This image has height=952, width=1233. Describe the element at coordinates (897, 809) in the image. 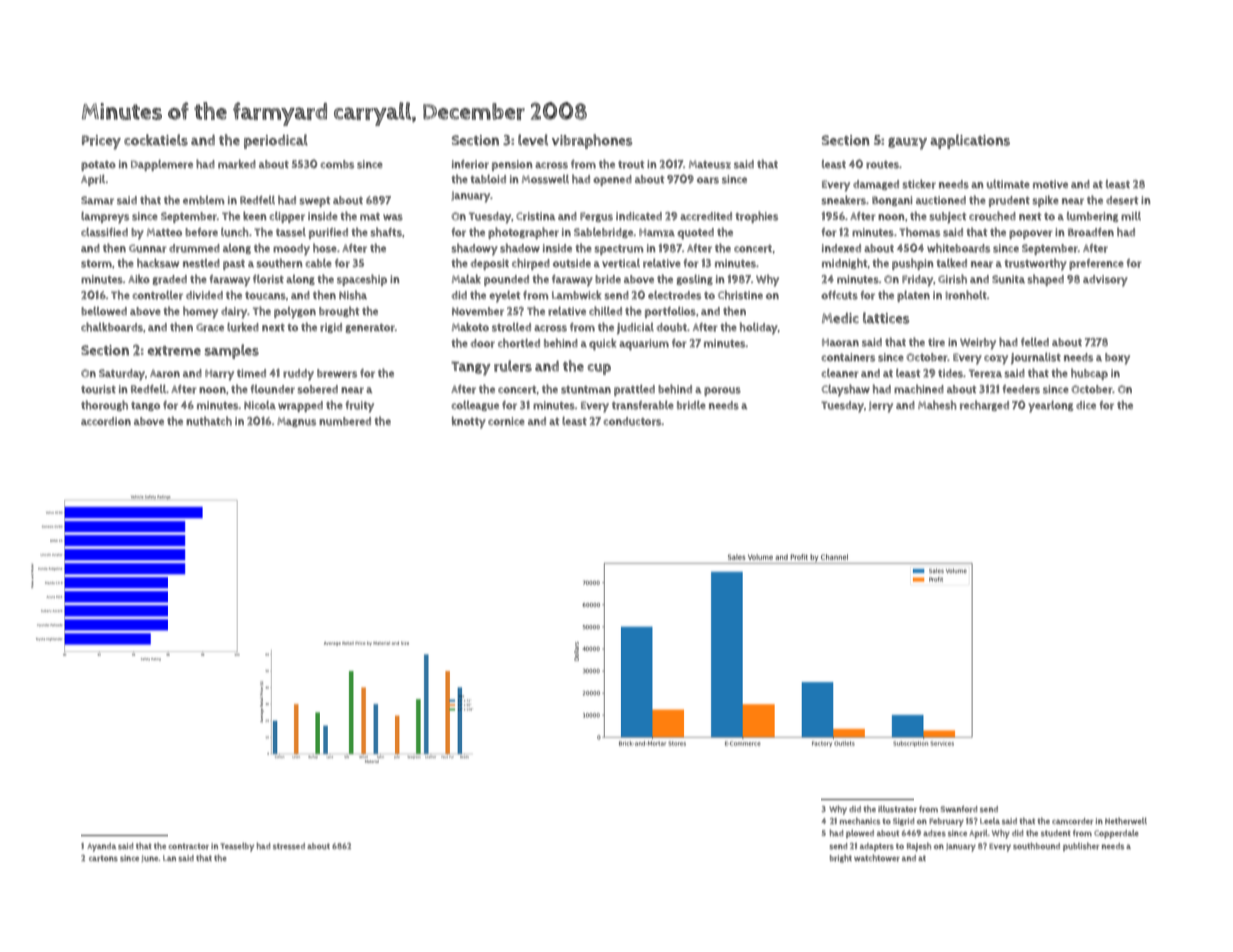

I see `illustrator` at that location.
